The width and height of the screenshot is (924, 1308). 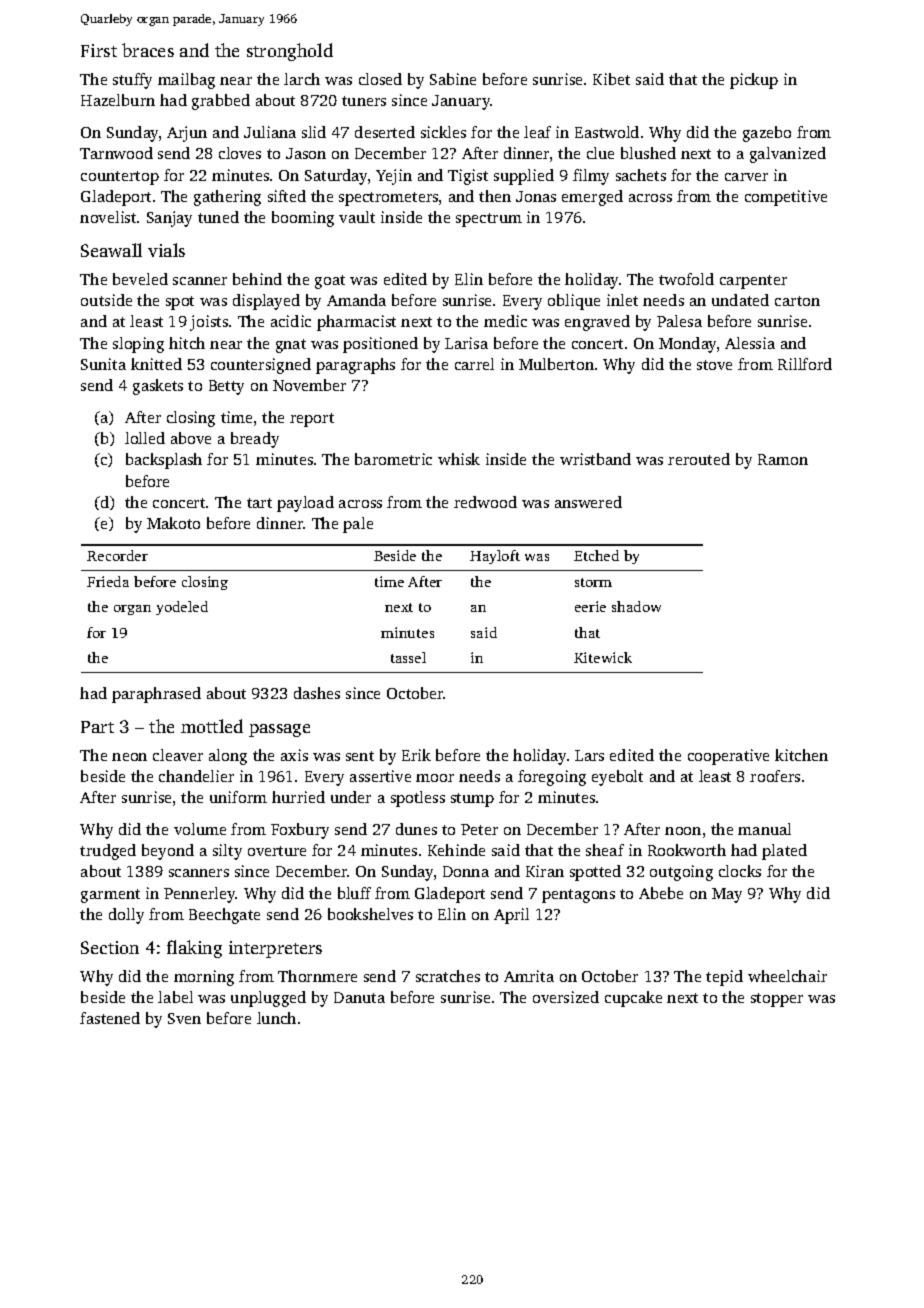 I want to click on rerouted, so click(x=699, y=459).
